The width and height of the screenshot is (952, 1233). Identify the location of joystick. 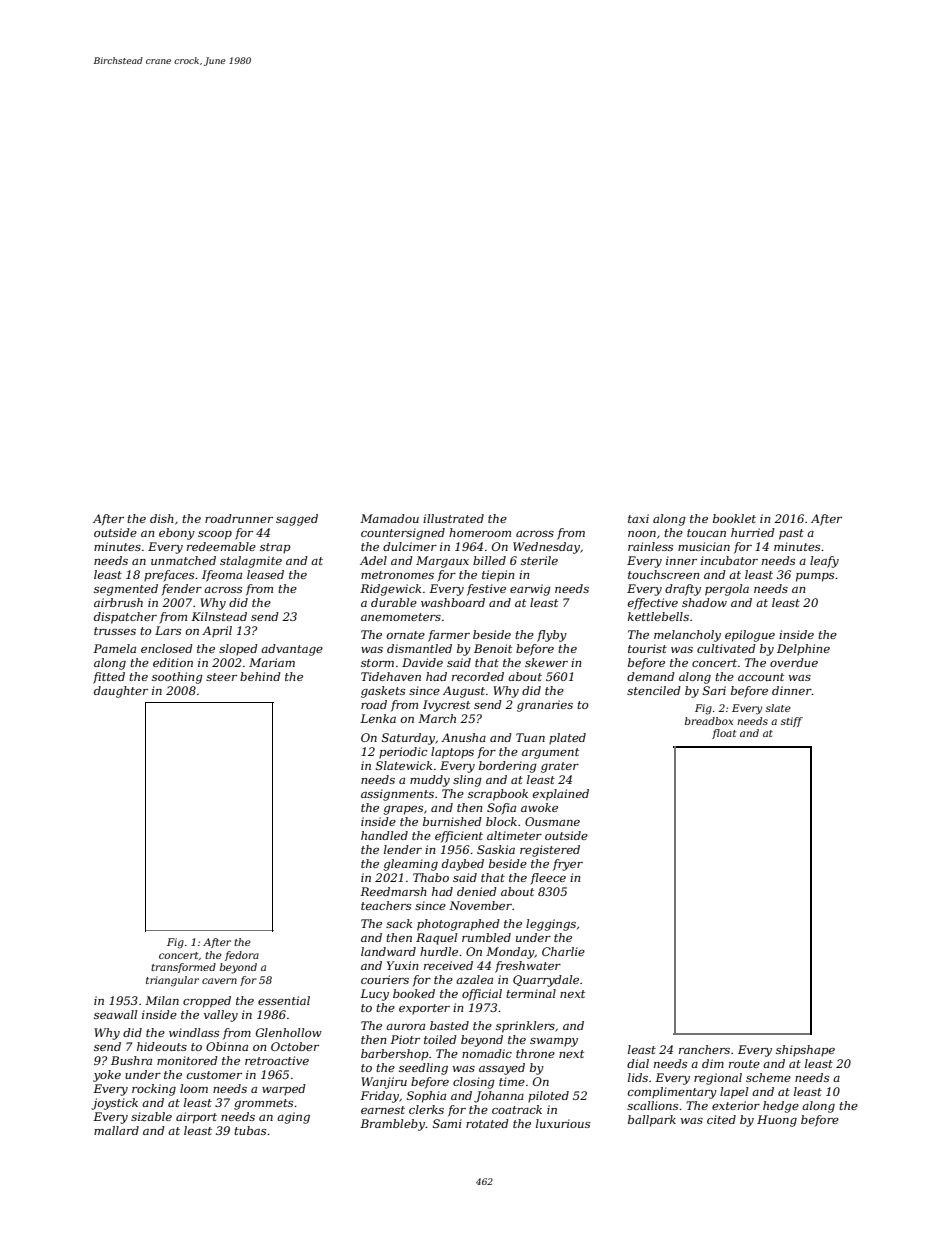
(114, 1104).
